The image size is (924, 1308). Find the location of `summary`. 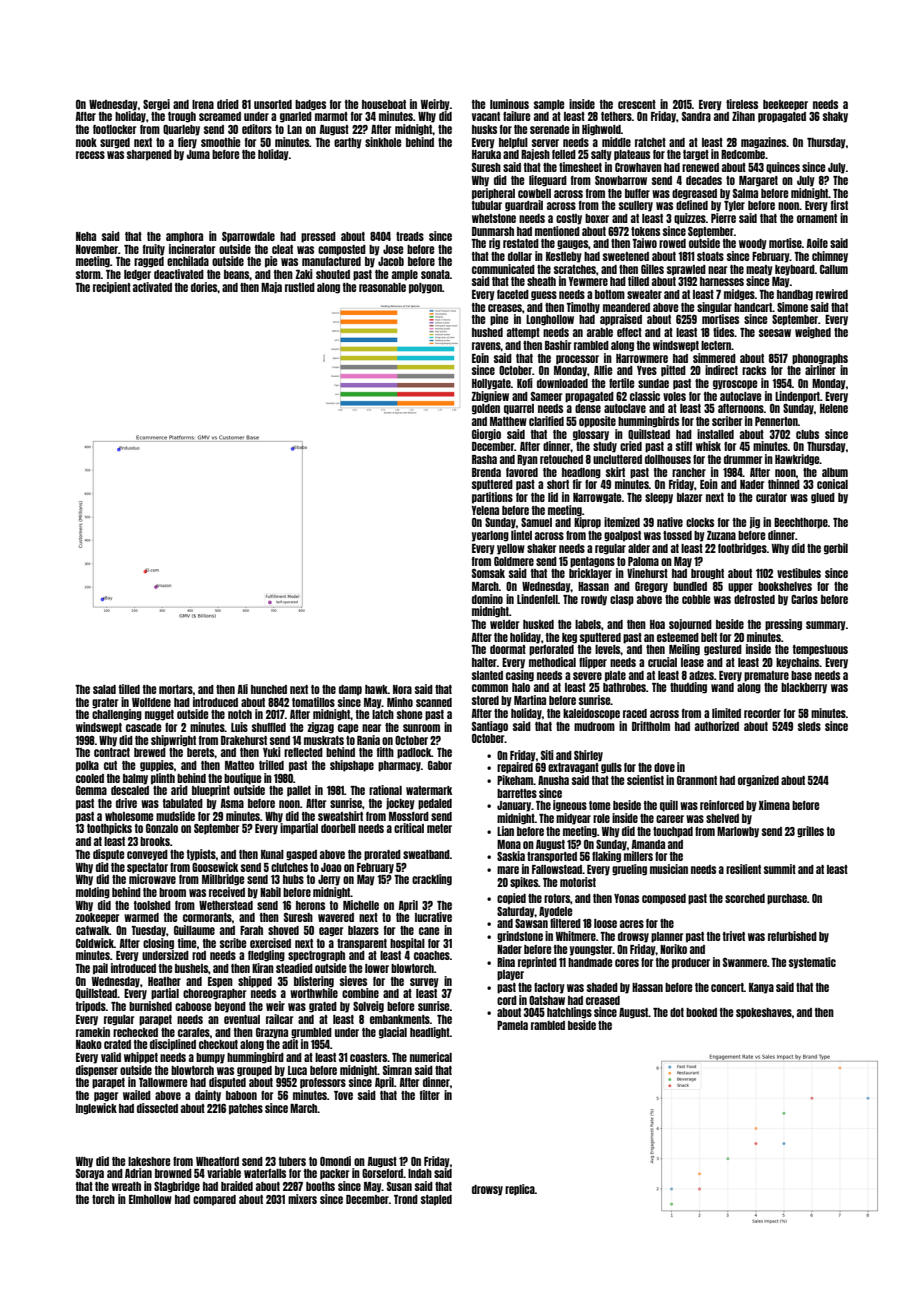

summary is located at coordinates (826, 626).
